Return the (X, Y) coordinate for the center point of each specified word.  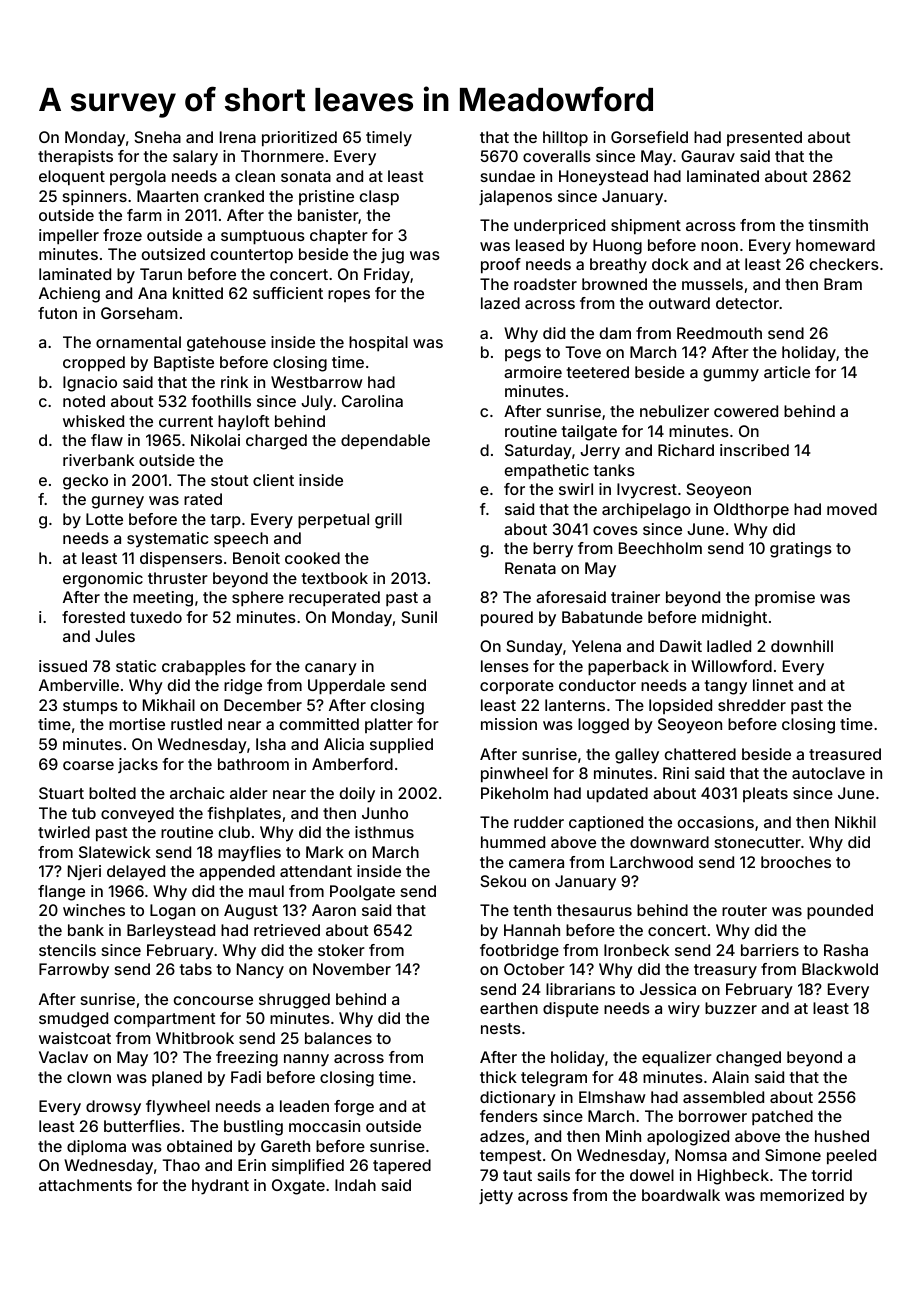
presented (764, 138)
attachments (85, 1185)
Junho (385, 813)
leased (540, 245)
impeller (69, 237)
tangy (726, 687)
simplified (308, 1167)
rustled (196, 724)
